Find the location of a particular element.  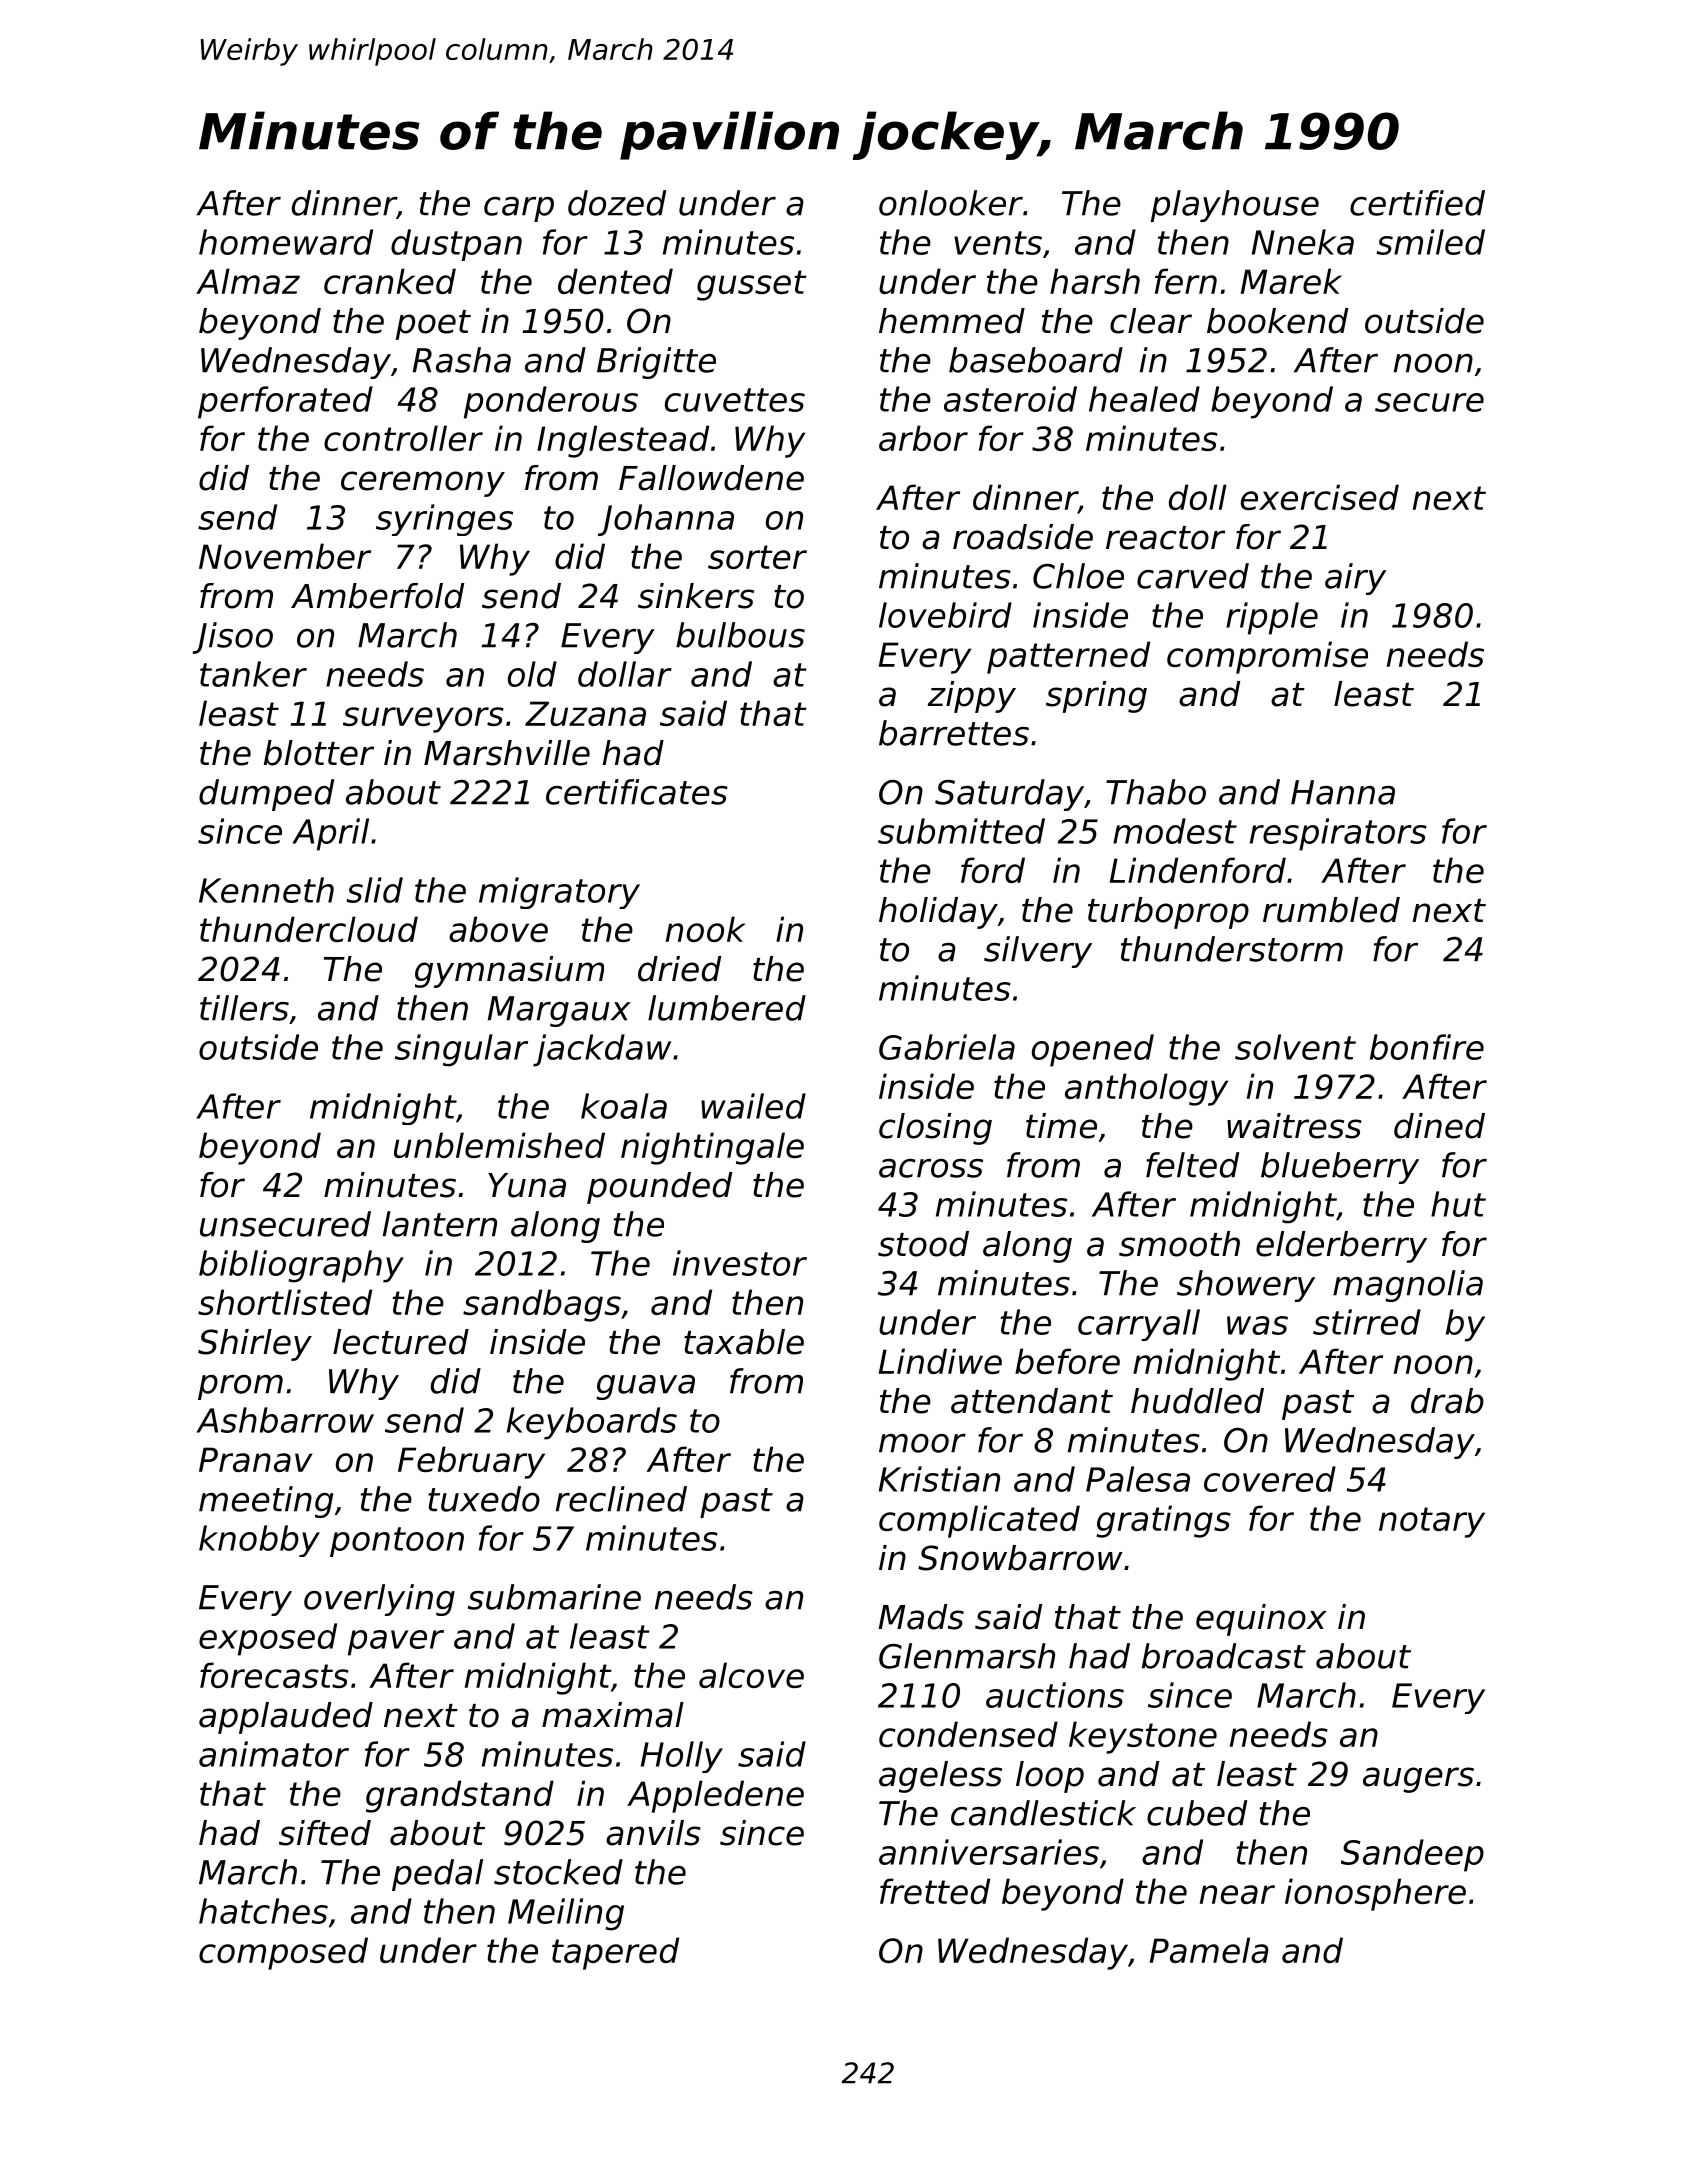

November is located at coordinates (285, 556).
